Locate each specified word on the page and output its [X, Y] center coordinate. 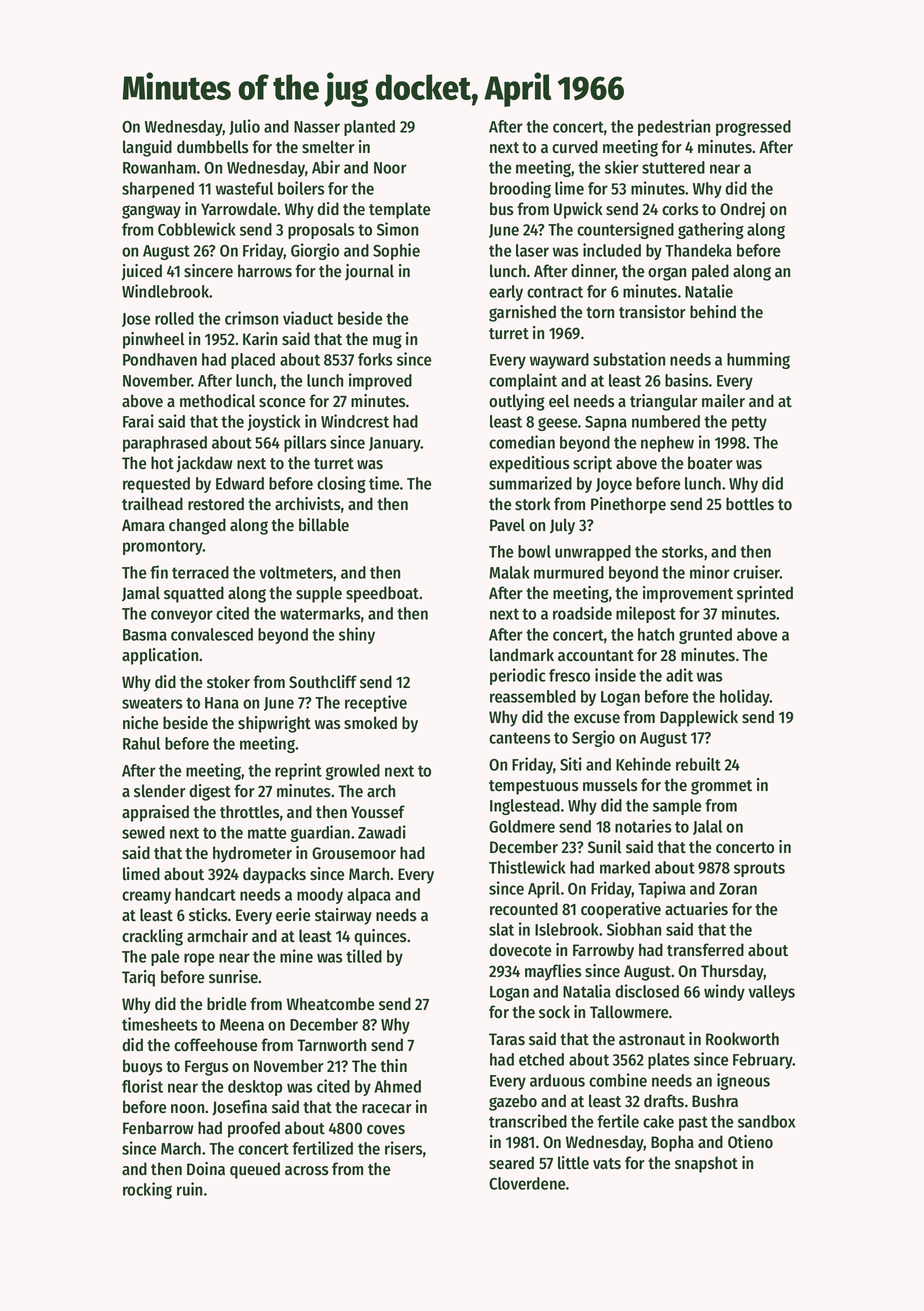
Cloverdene [527, 1183]
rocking [147, 1190]
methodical [217, 401]
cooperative [621, 910]
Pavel [507, 525]
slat [501, 929]
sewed [143, 832]
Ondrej [742, 210]
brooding [520, 189]
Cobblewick [197, 229]
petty [749, 423]
